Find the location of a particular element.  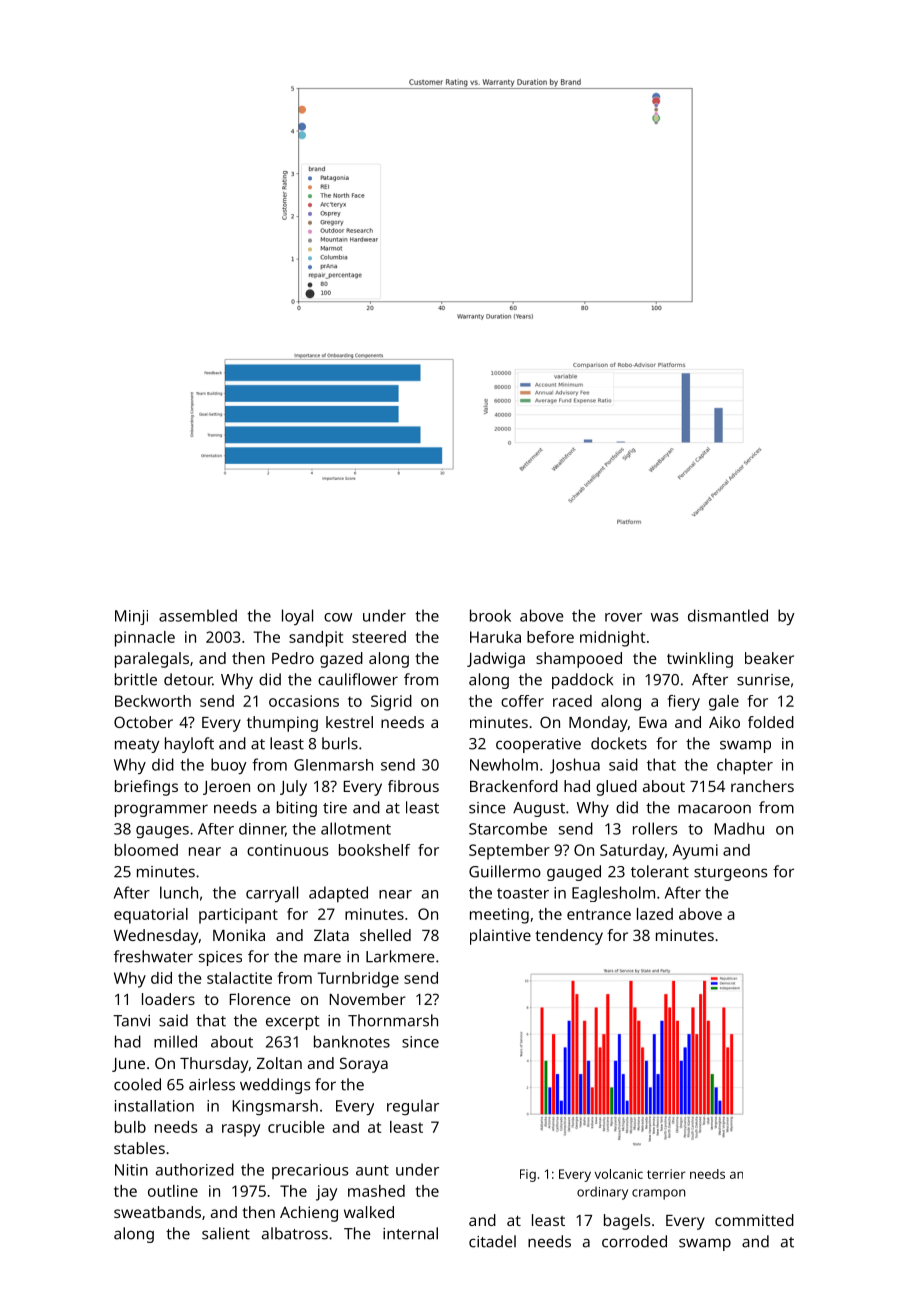

crucible is located at coordinates (296, 1127).
